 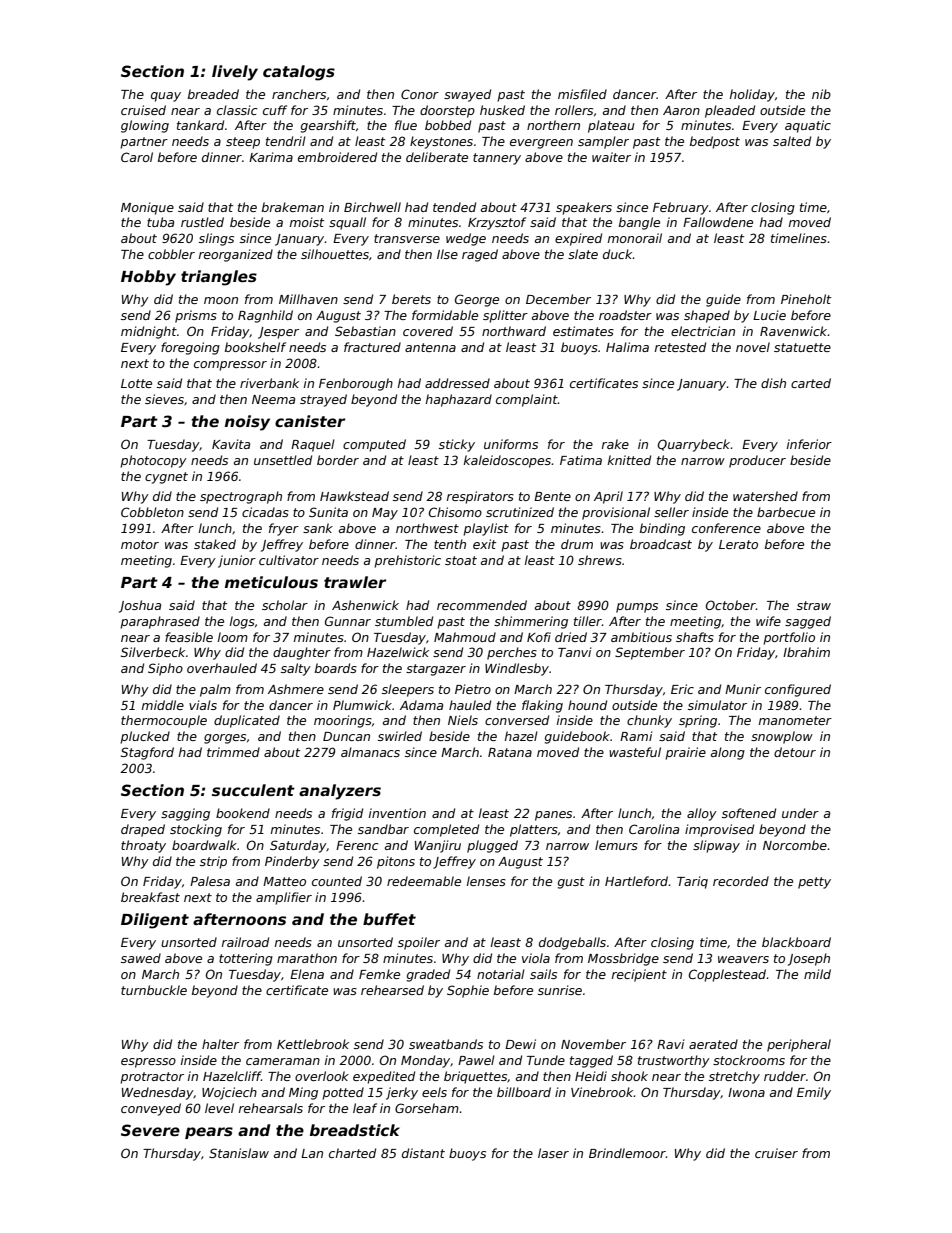 What do you see at coordinates (365, 1108) in the screenshot?
I see `leaf` at bounding box center [365, 1108].
